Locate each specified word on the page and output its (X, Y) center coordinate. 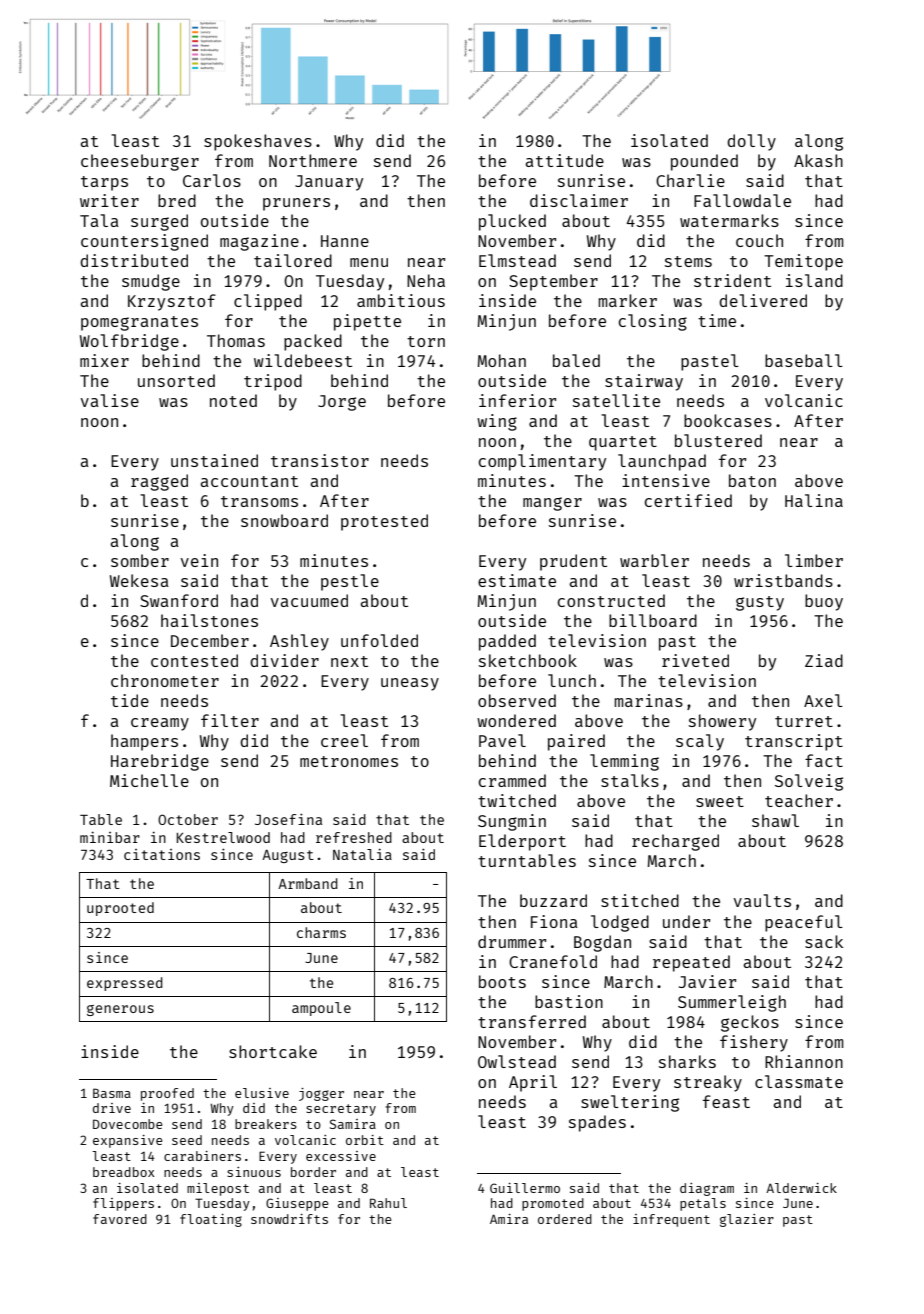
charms (321, 932)
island (814, 280)
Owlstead (517, 1061)
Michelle (149, 780)
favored (120, 1219)
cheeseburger (140, 162)
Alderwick (801, 1188)
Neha (426, 280)
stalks (630, 780)
